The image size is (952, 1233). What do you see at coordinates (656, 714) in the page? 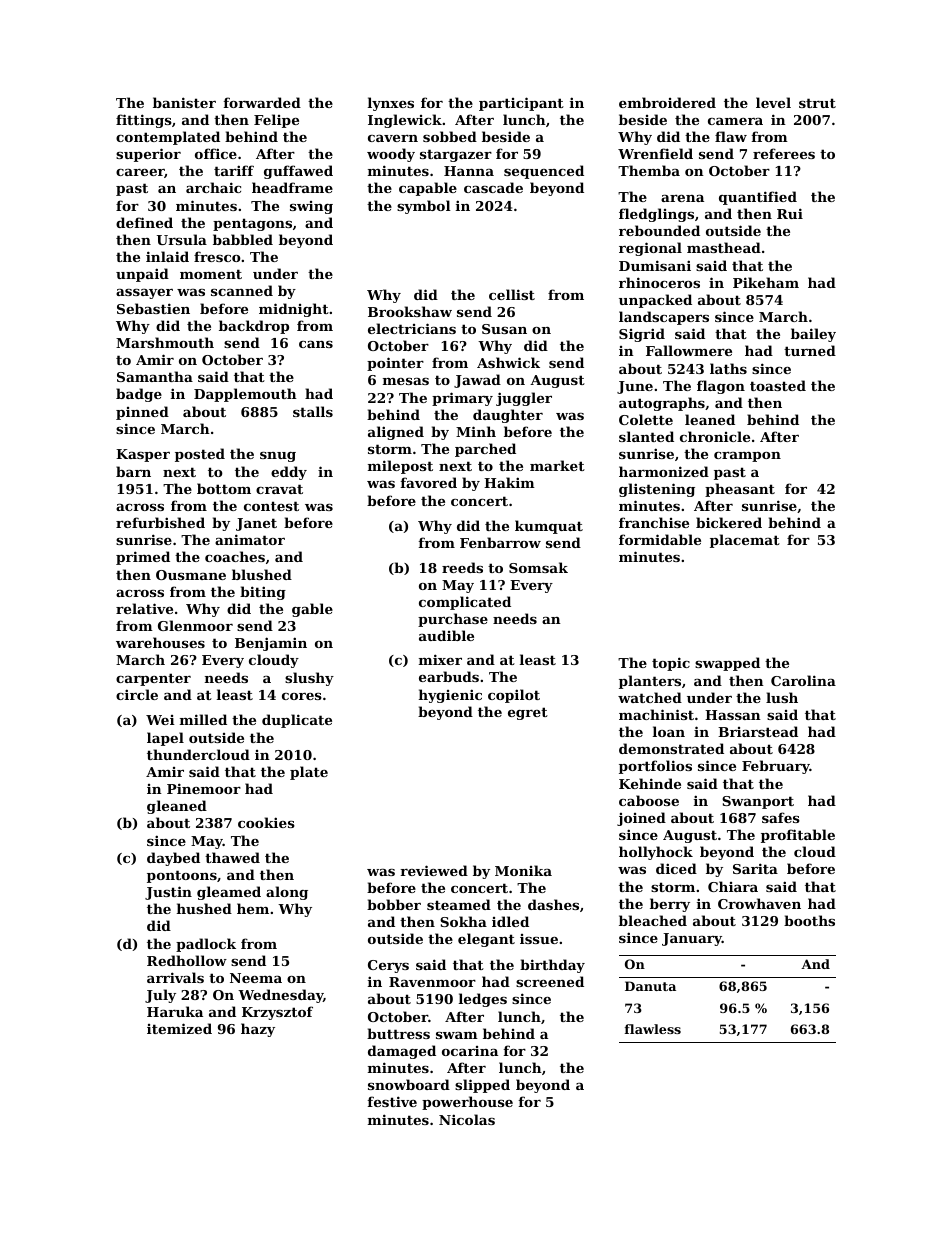
I see `machinist` at bounding box center [656, 714].
